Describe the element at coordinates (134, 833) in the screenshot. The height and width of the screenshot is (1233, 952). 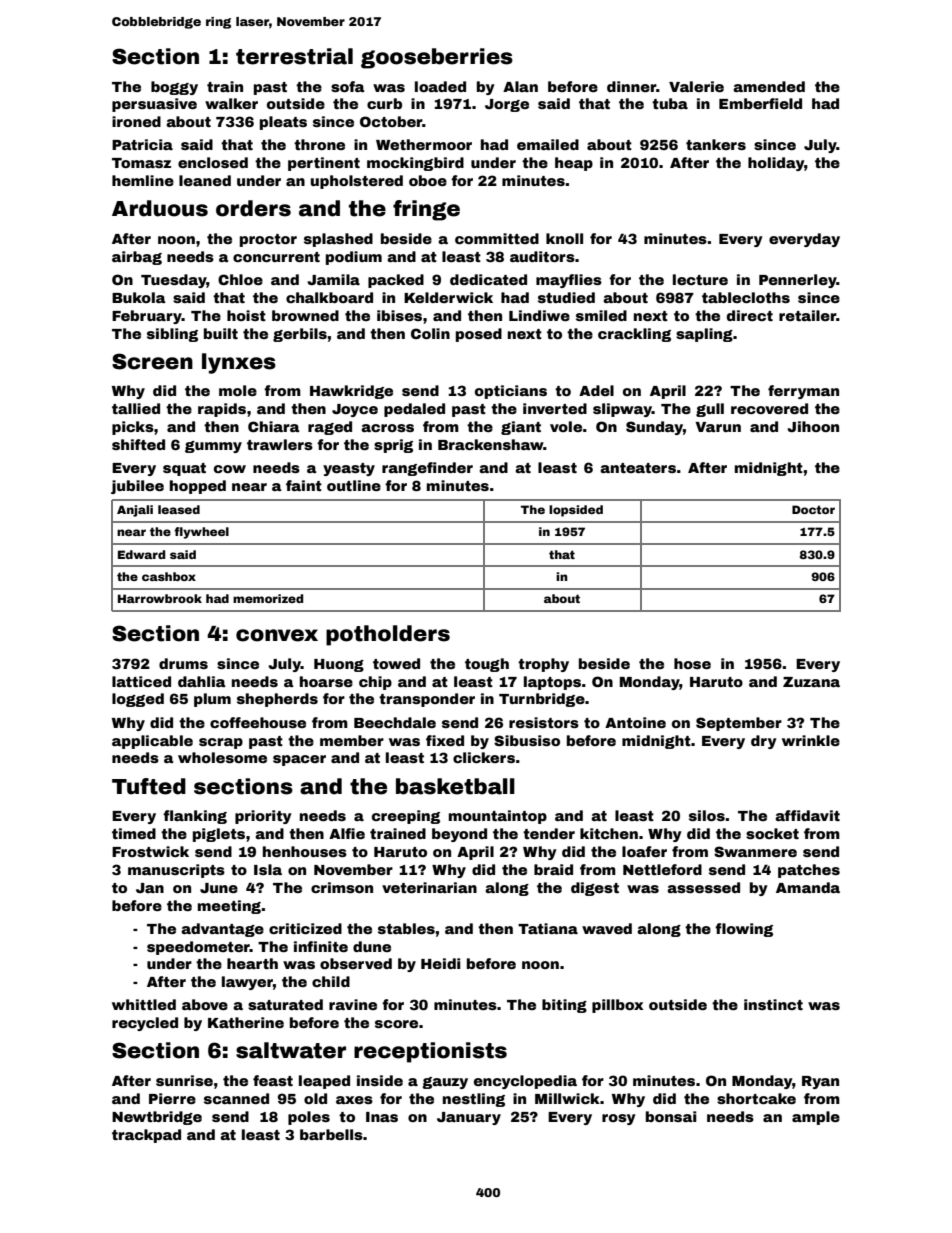
I see `timed` at that location.
